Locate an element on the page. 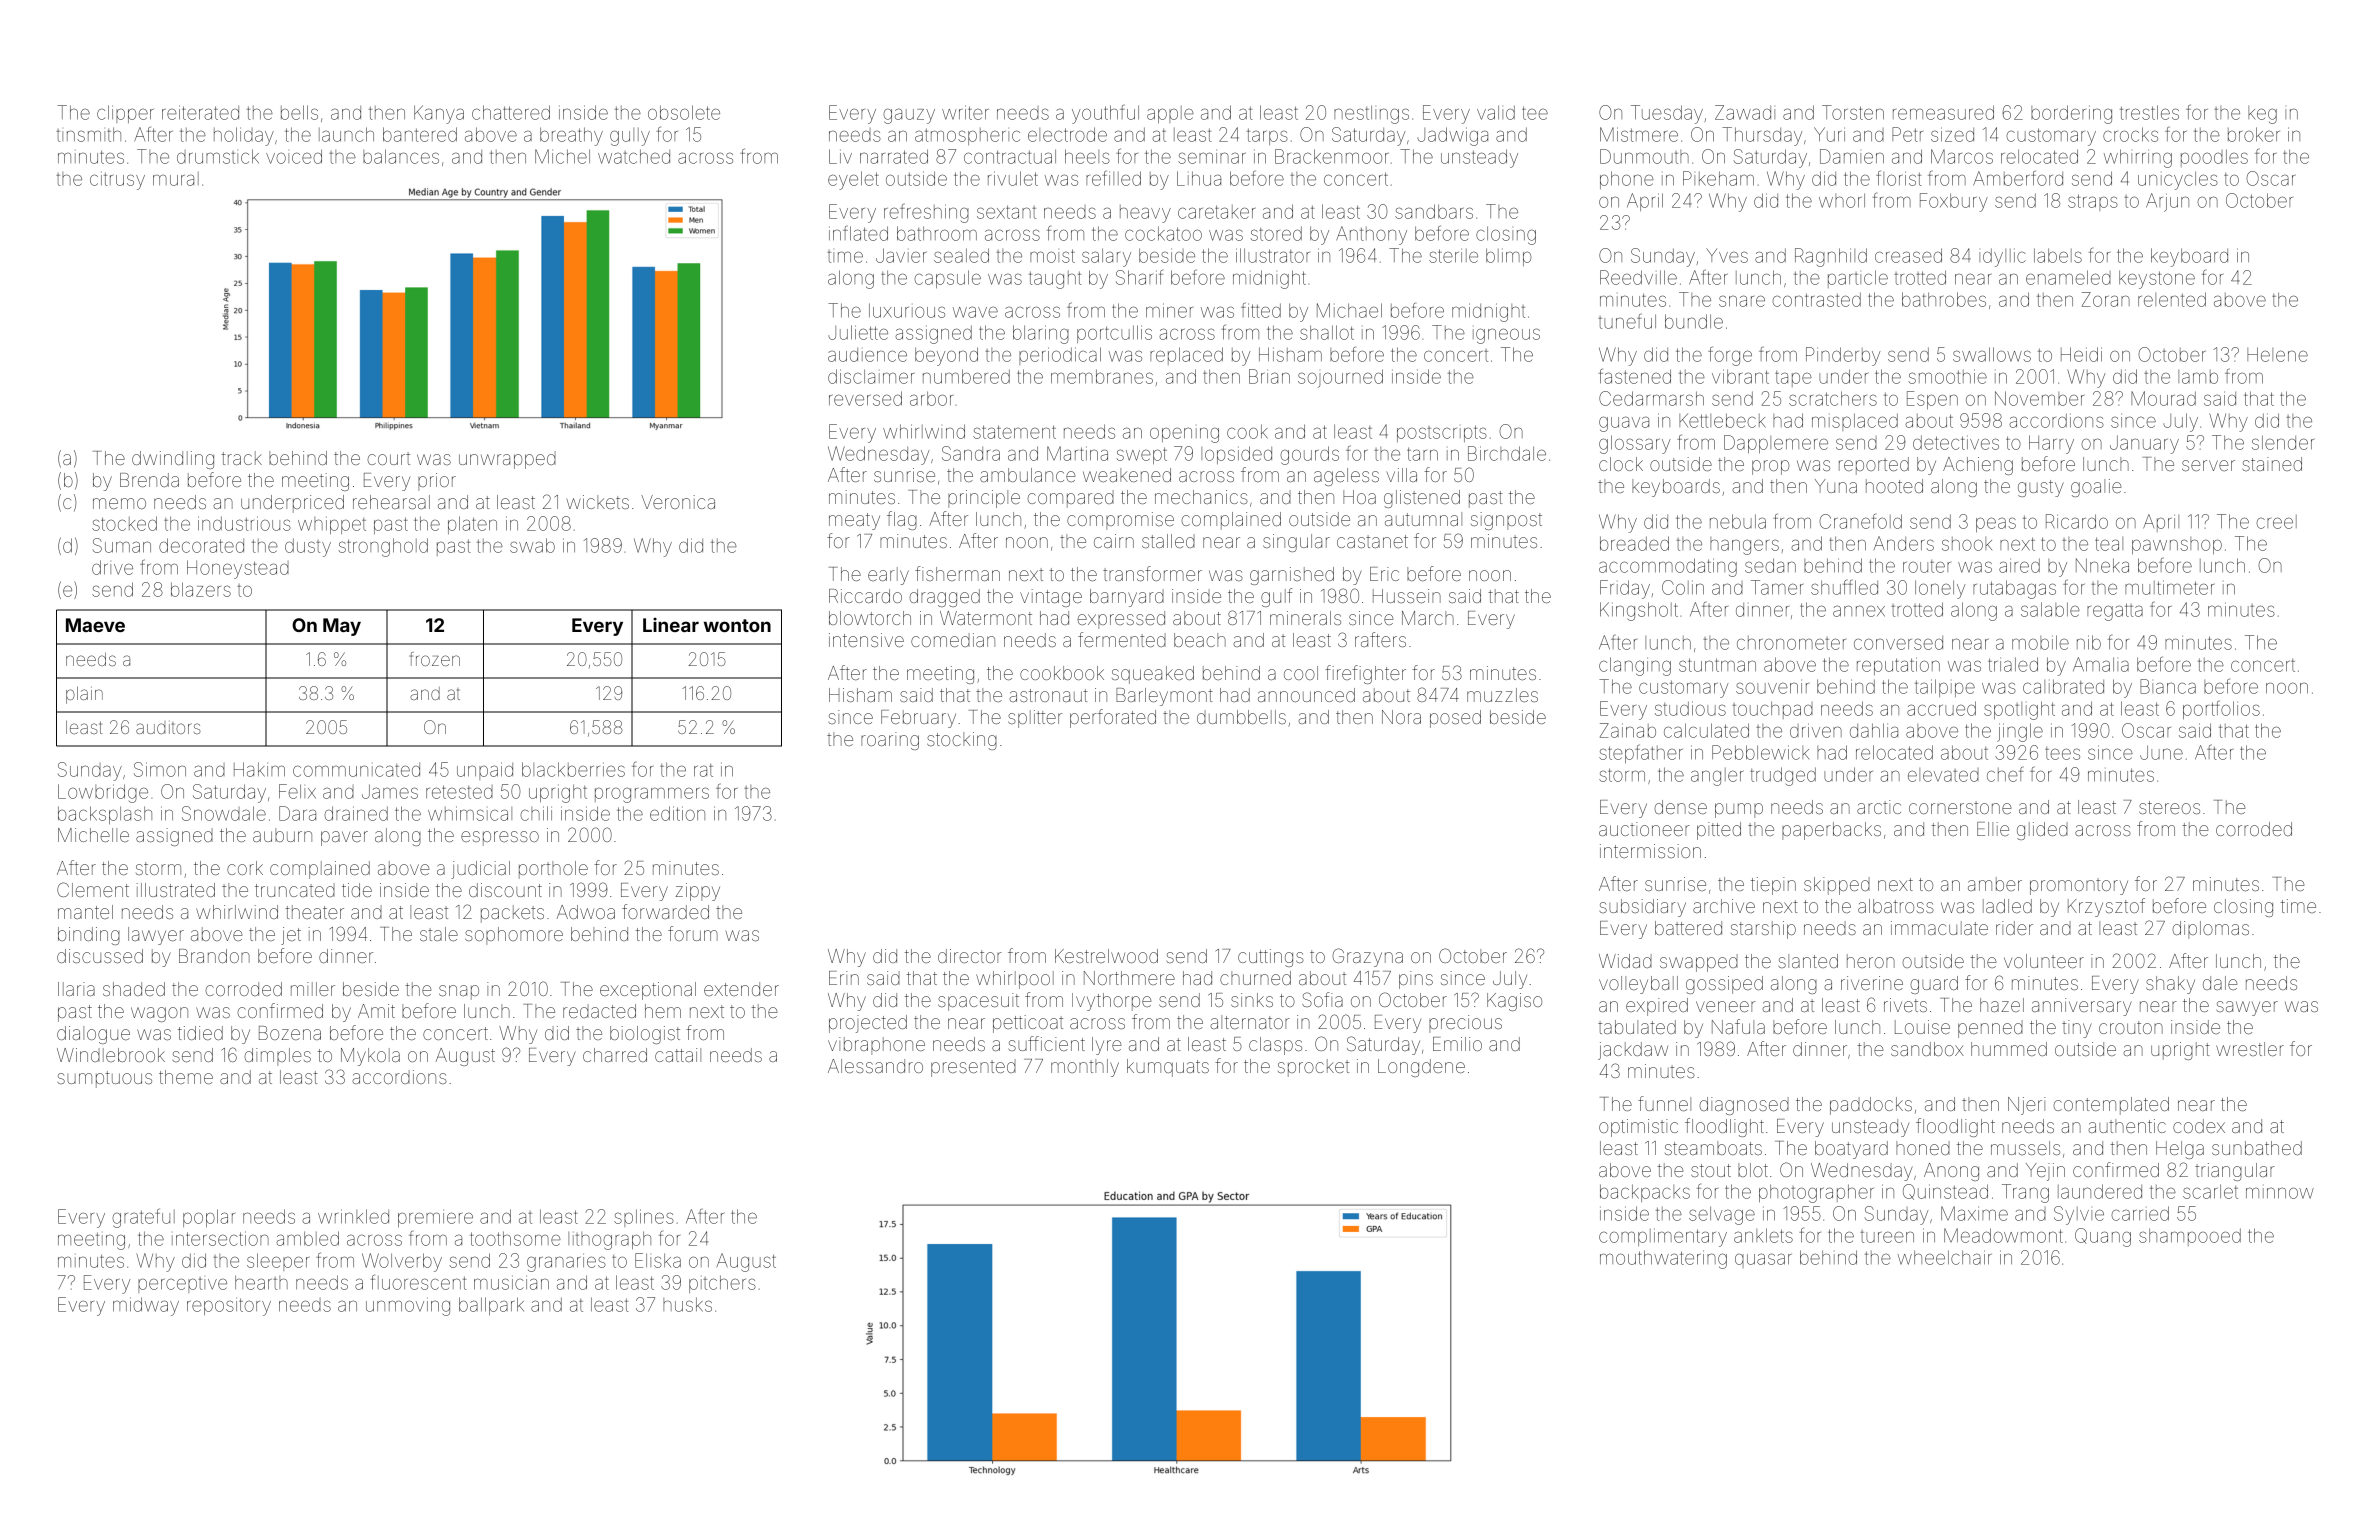  Jadwiga is located at coordinates (1452, 136).
